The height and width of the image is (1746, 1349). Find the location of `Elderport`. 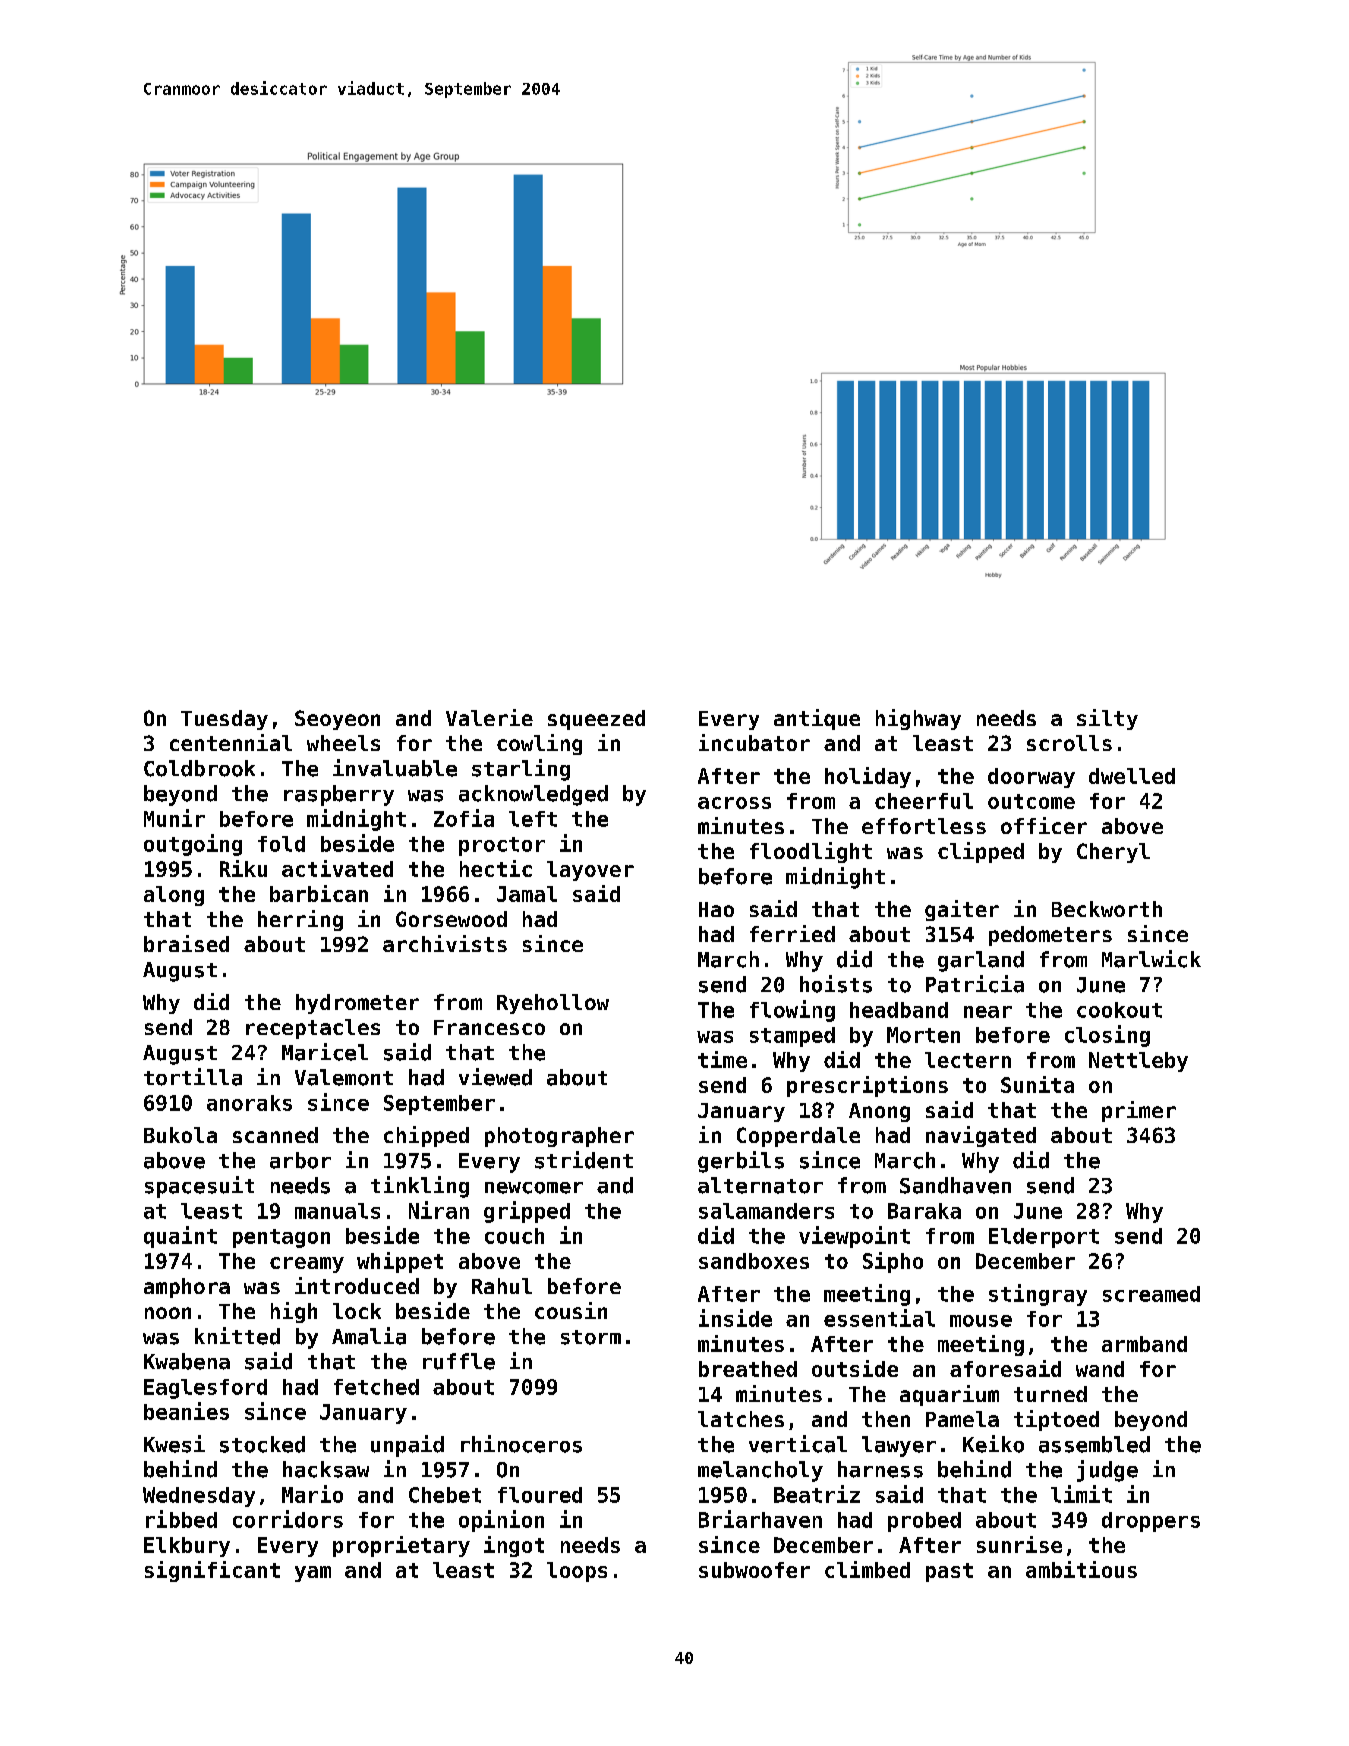

Elderport is located at coordinates (1044, 1238).
